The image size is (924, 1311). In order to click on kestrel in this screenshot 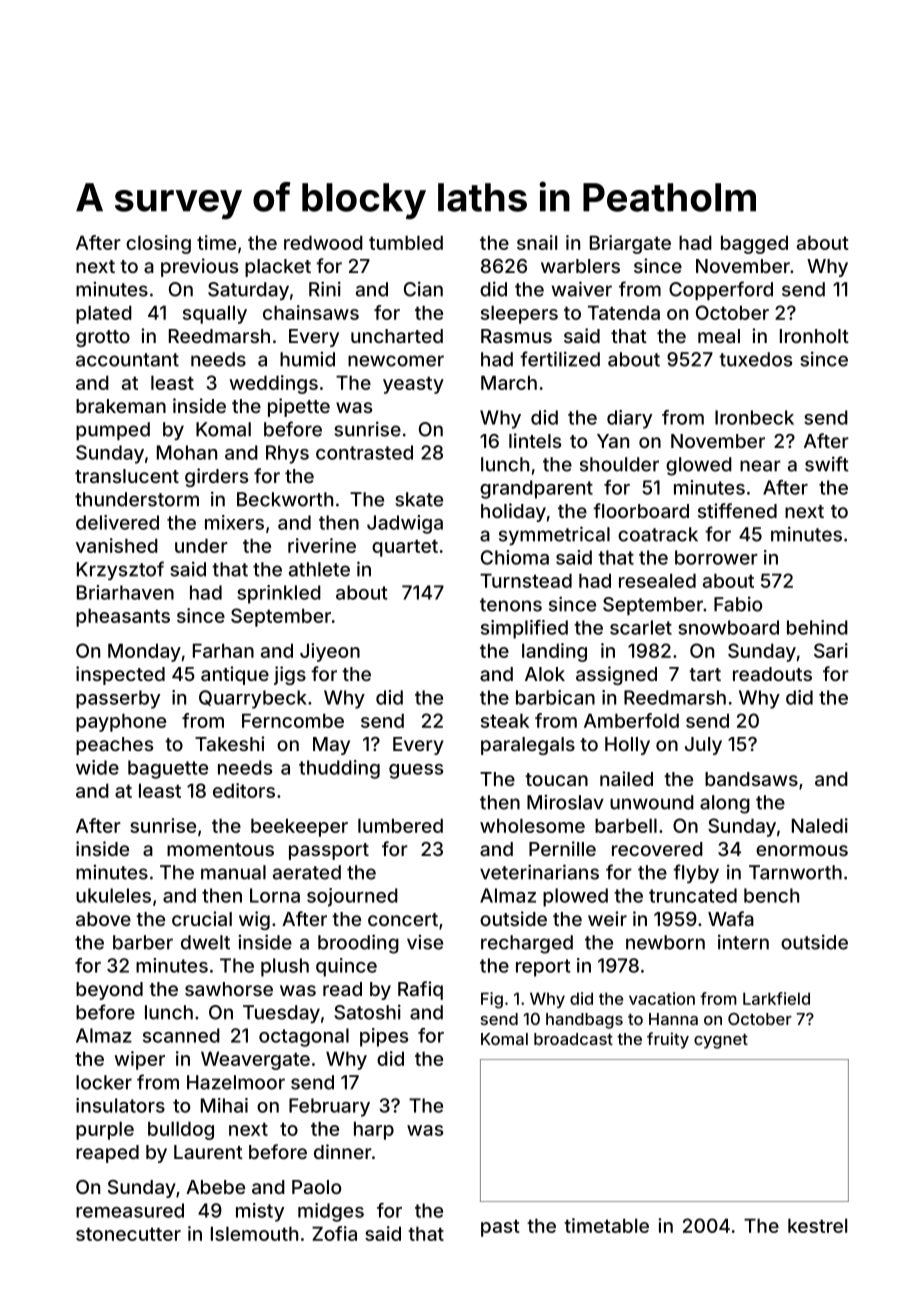, I will do `click(817, 1225)`.
